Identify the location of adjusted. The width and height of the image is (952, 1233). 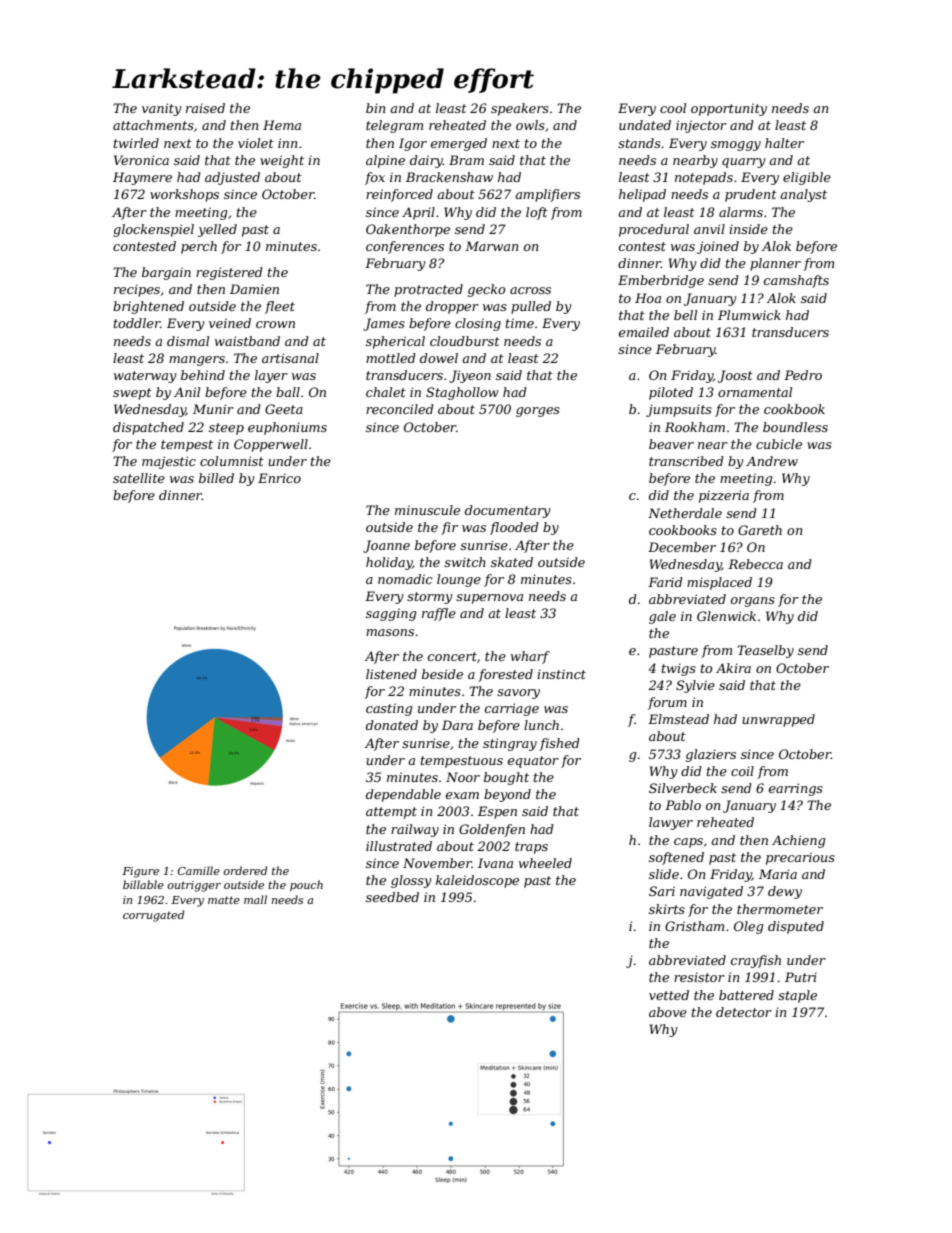
(232, 178).
